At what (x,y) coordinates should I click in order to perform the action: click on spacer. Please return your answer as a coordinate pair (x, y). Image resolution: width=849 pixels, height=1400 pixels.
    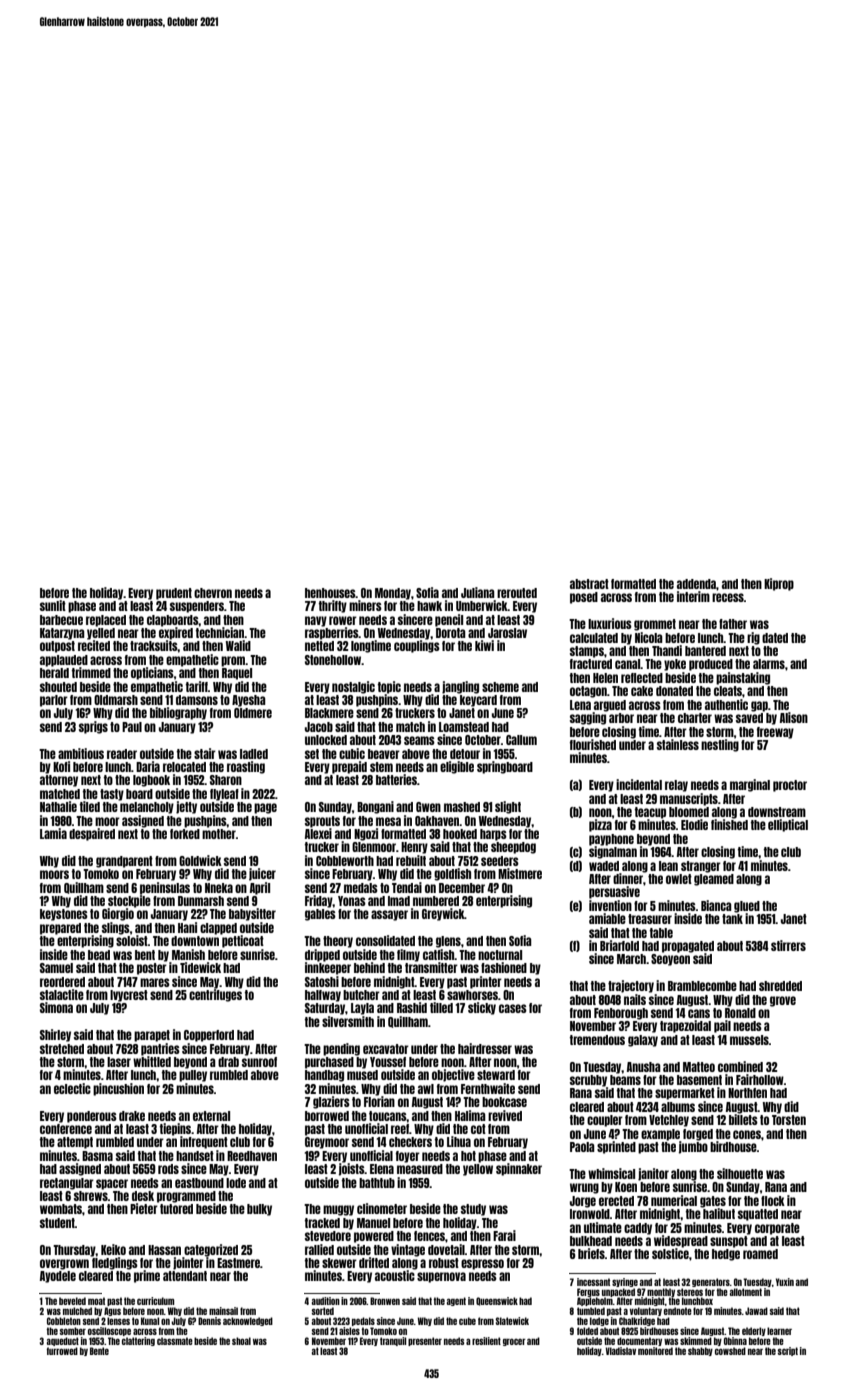
    Looking at the image, I should click on (112, 1184).
